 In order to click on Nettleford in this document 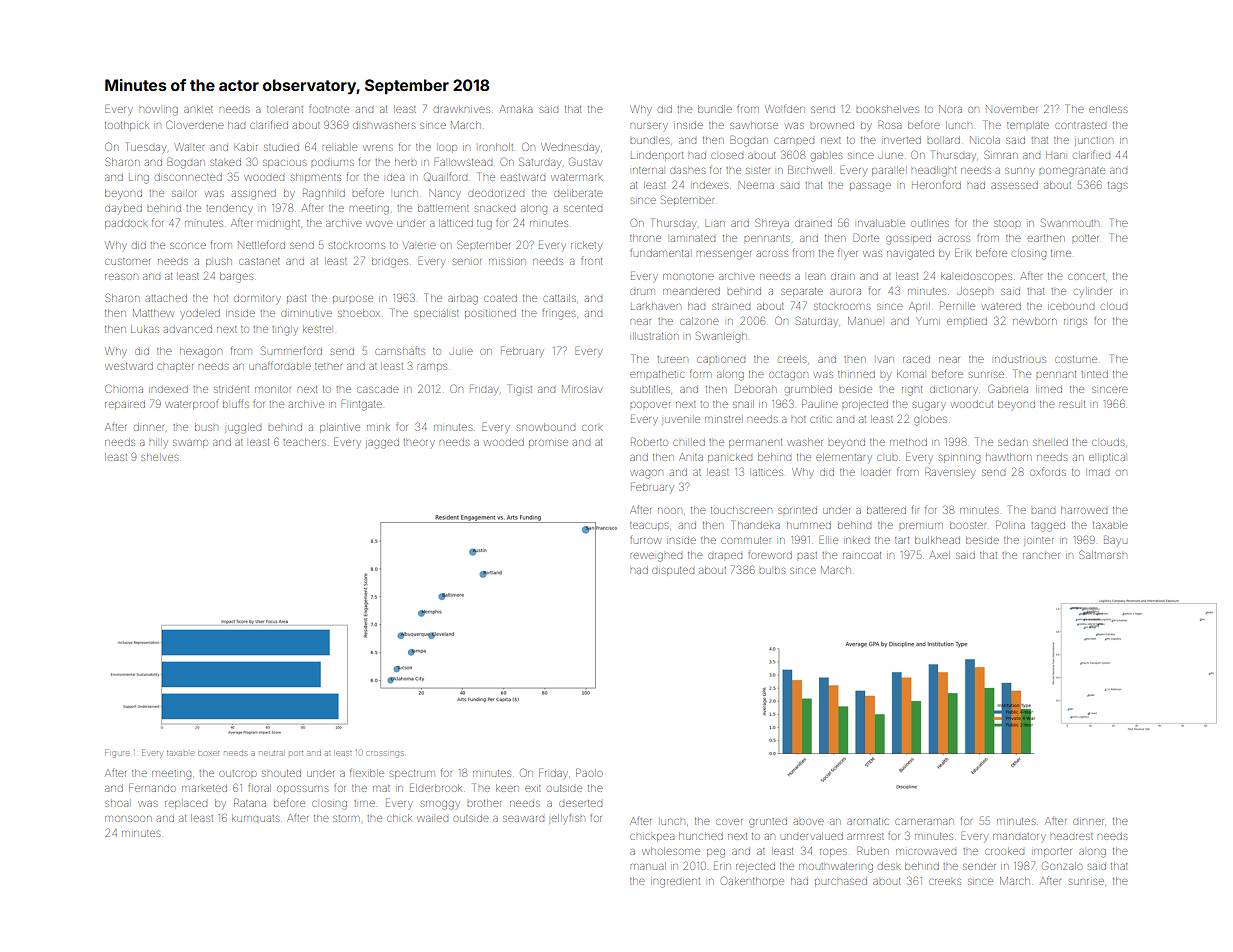, I will do `click(261, 244)`.
